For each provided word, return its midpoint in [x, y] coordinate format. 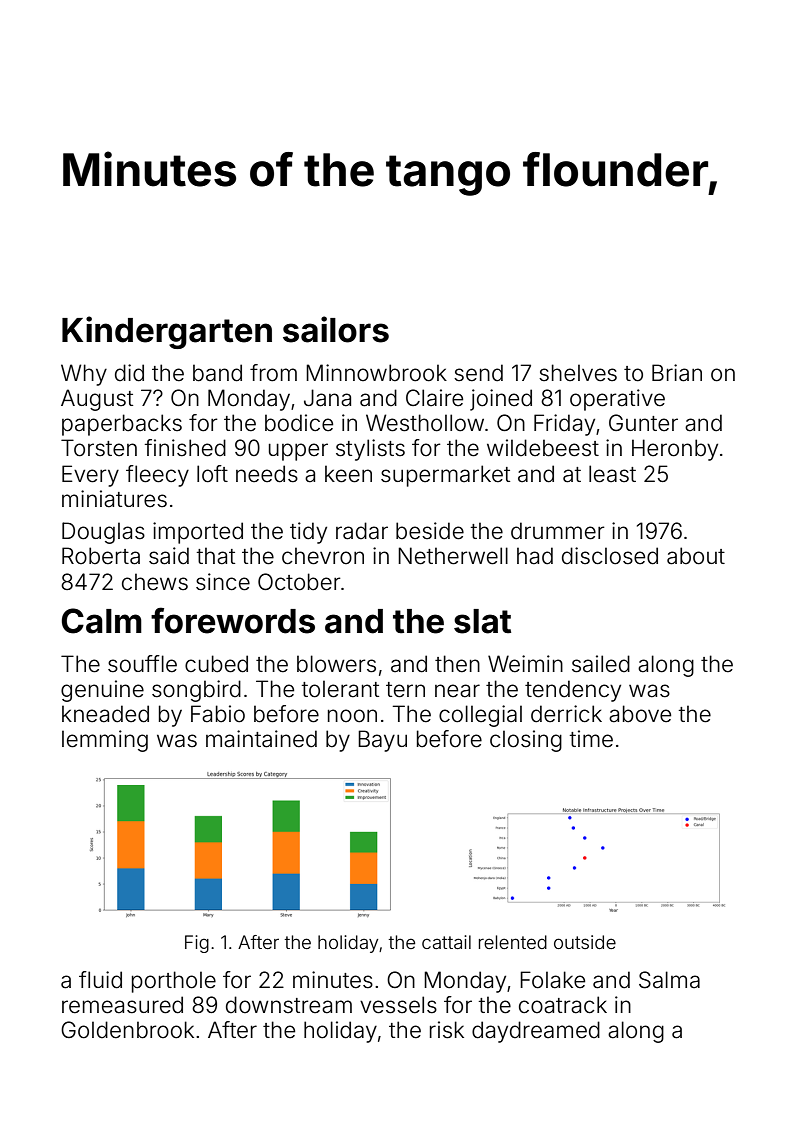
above [640, 714]
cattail [446, 942]
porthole [174, 982]
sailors [336, 329]
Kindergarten [167, 332]
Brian [677, 373]
